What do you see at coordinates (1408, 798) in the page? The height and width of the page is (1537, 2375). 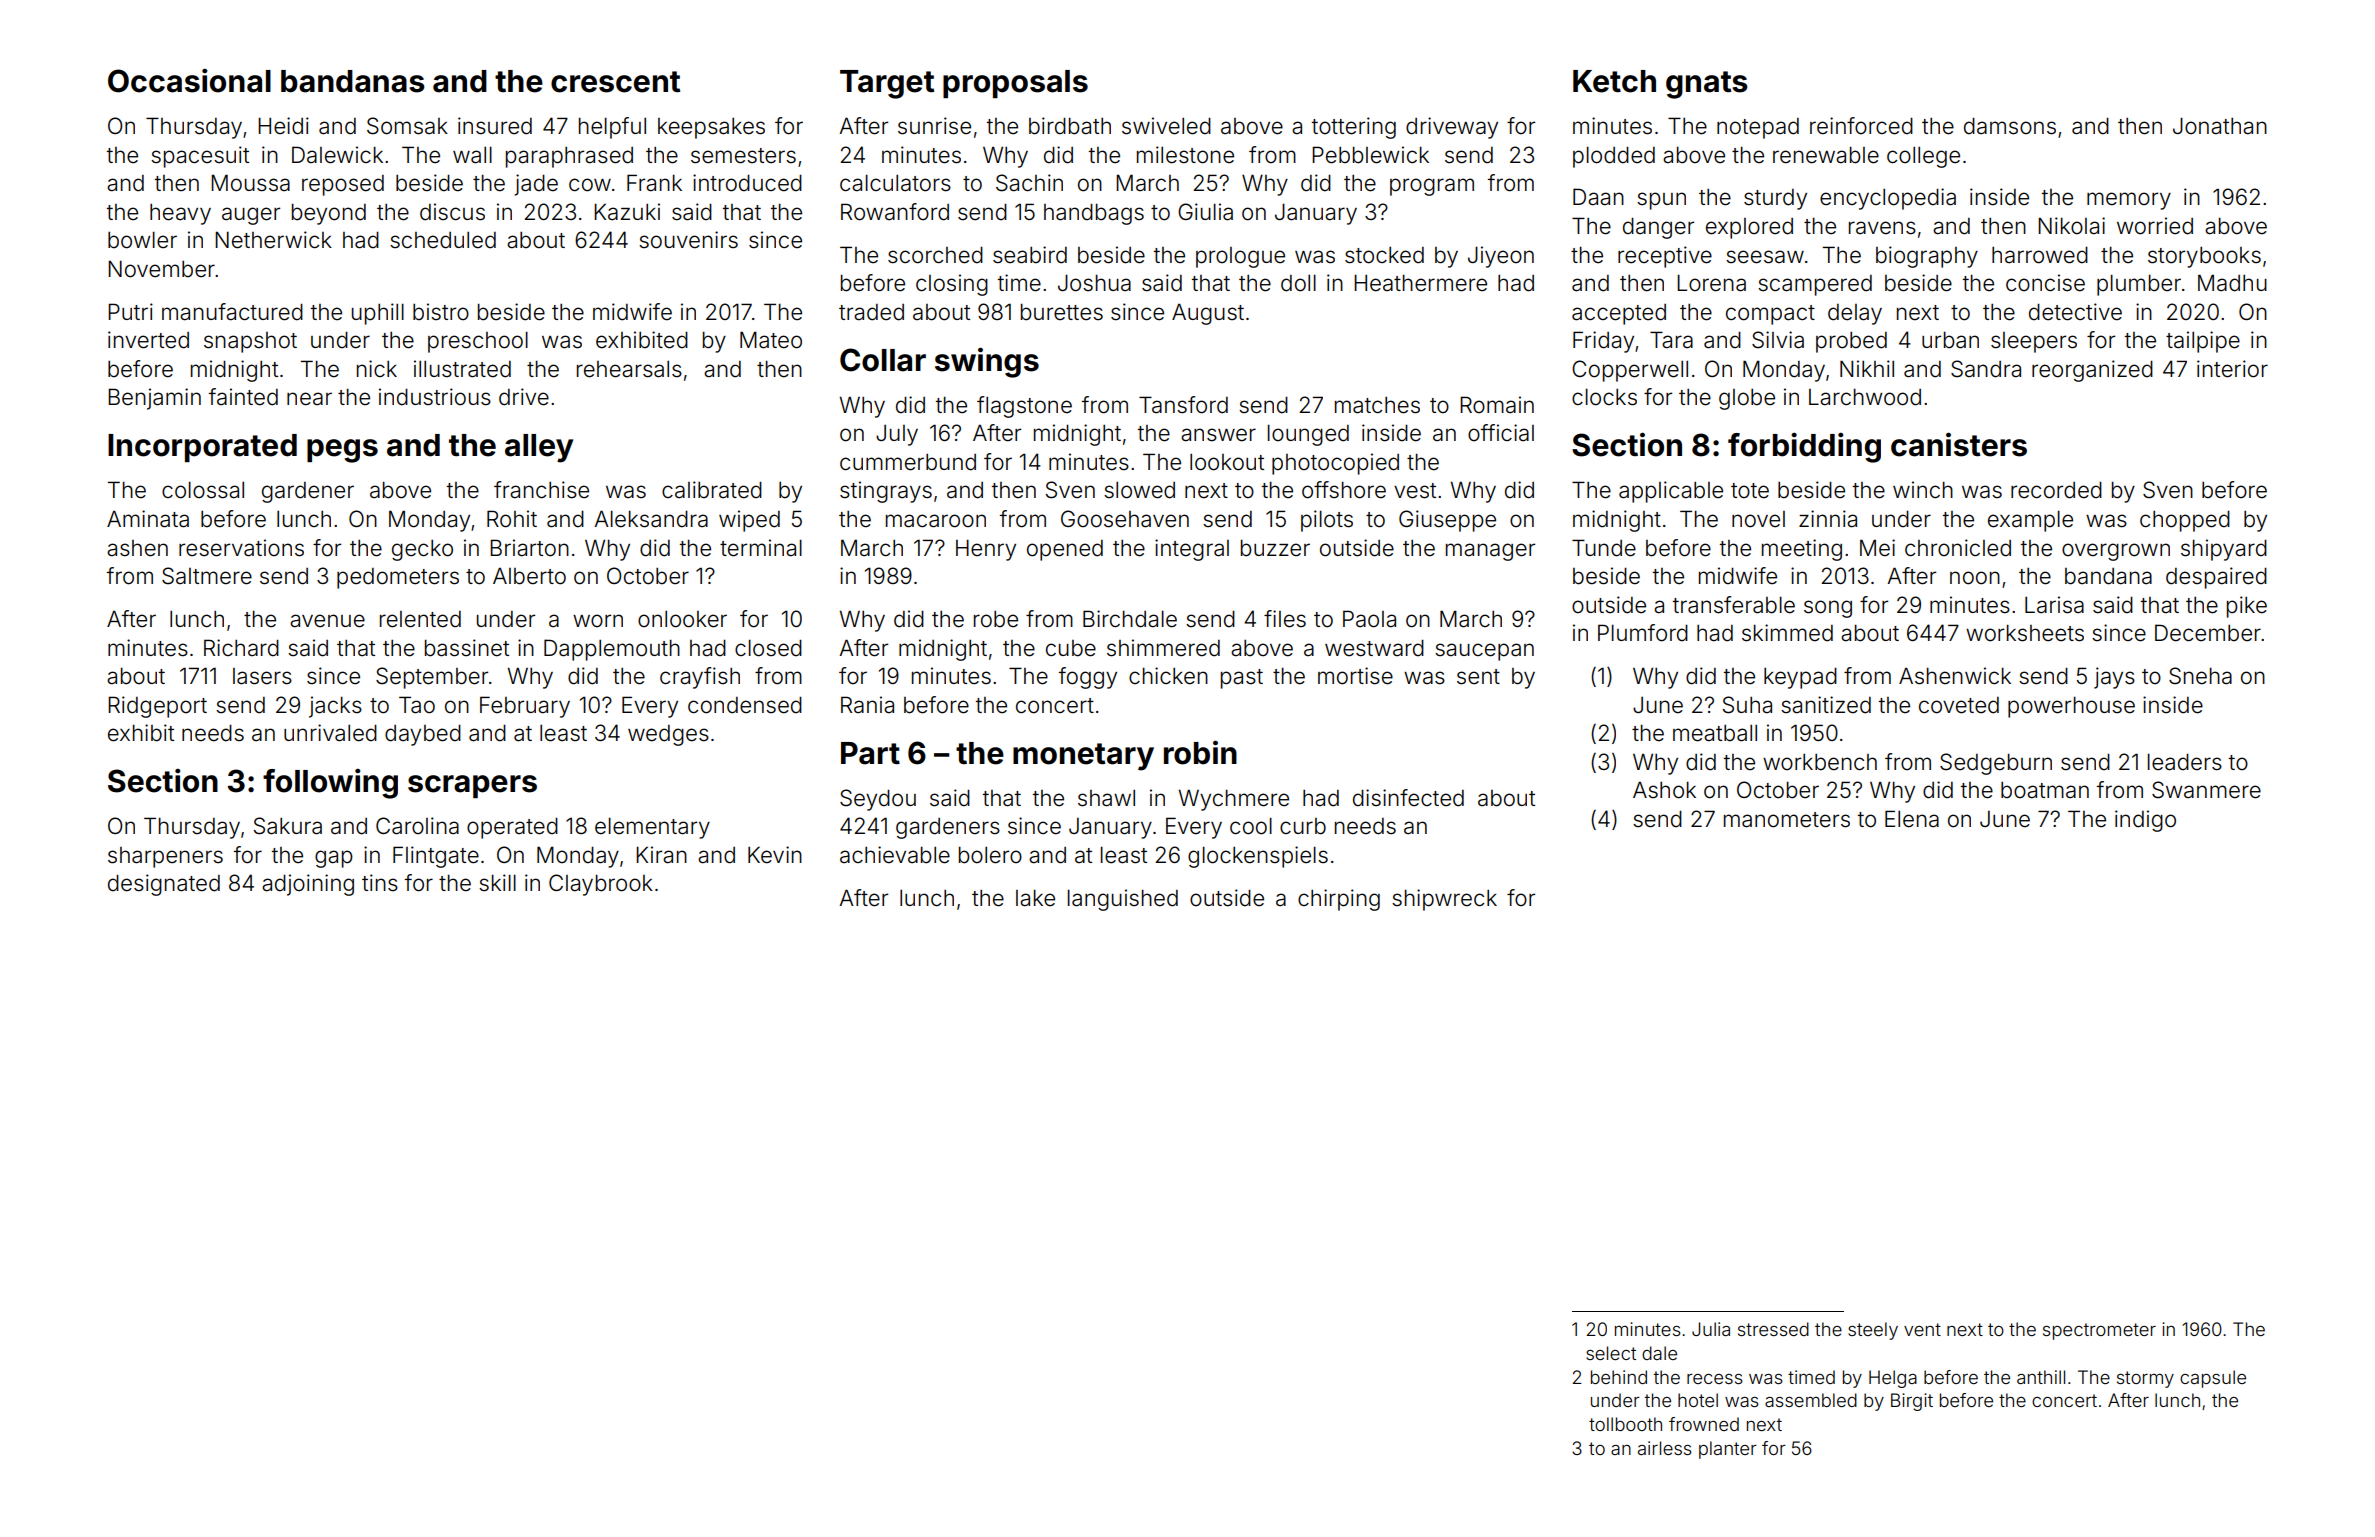 I see `disinfected` at bounding box center [1408, 798].
